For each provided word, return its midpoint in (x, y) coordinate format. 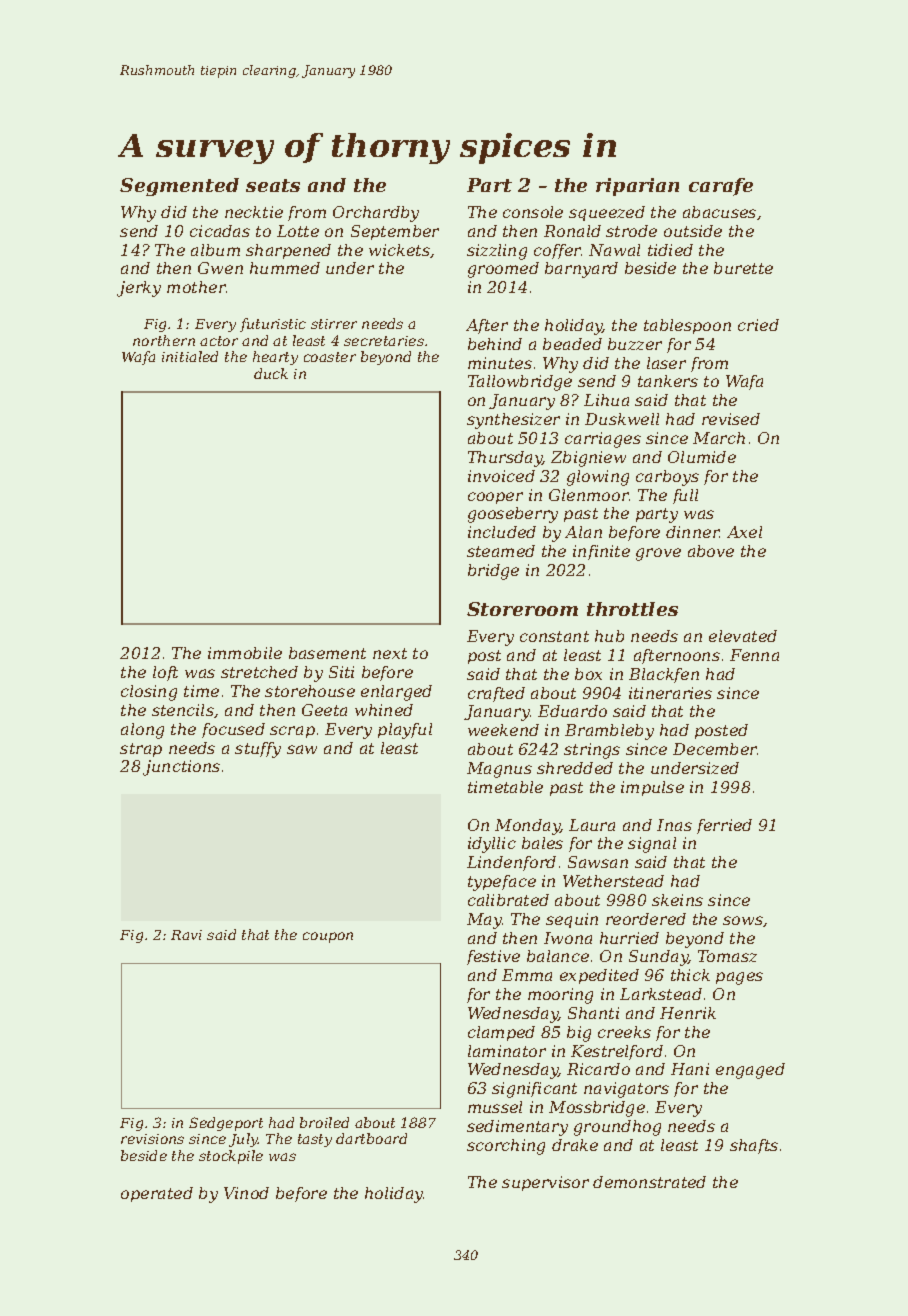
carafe (721, 187)
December (715, 749)
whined (384, 710)
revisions (152, 1139)
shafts (754, 1146)
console (533, 212)
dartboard (371, 1138)
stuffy (258, 750)
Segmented (179, 187)
